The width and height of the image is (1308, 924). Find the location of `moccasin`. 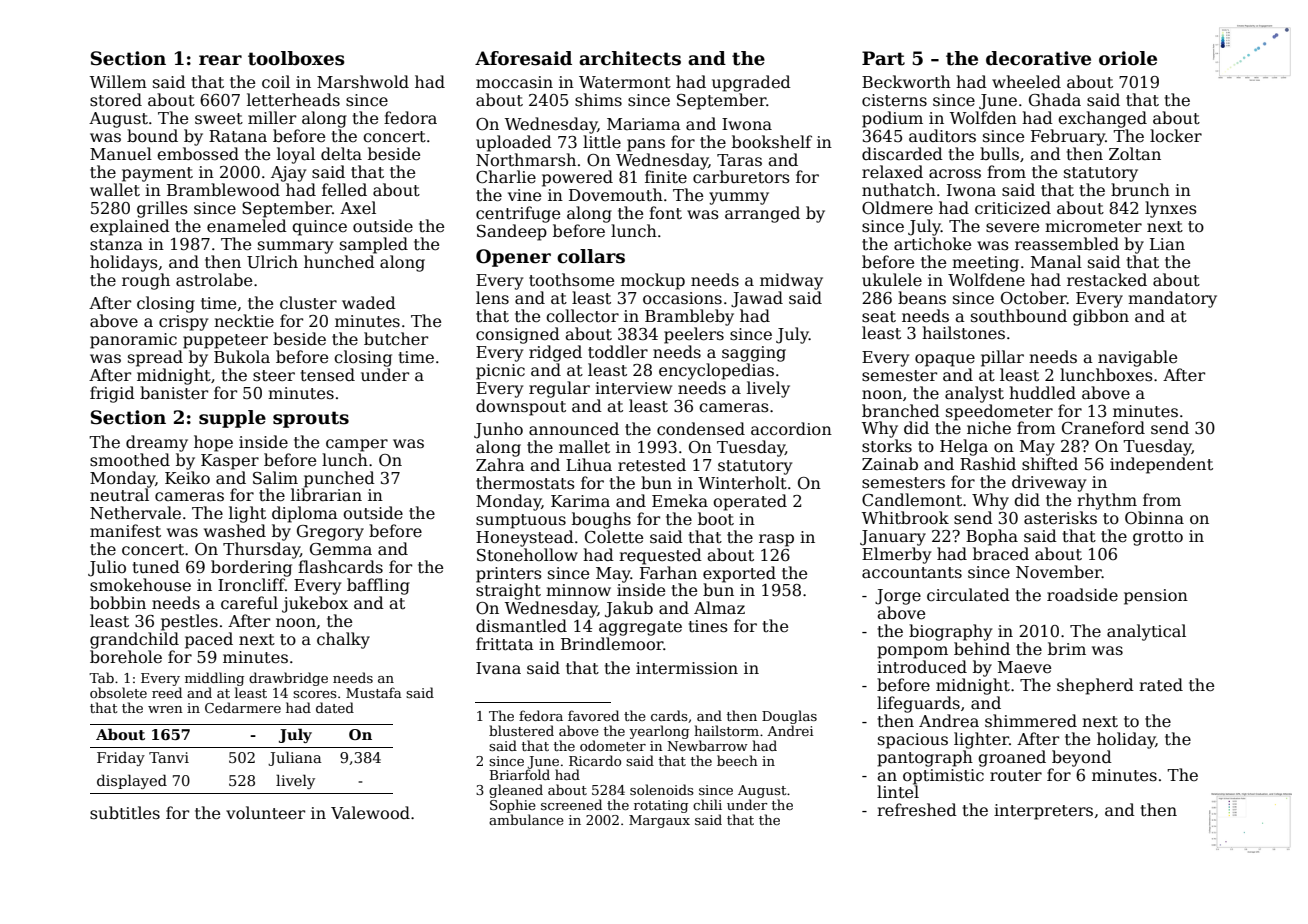

moccasin is located at coordinates (514, 82).
